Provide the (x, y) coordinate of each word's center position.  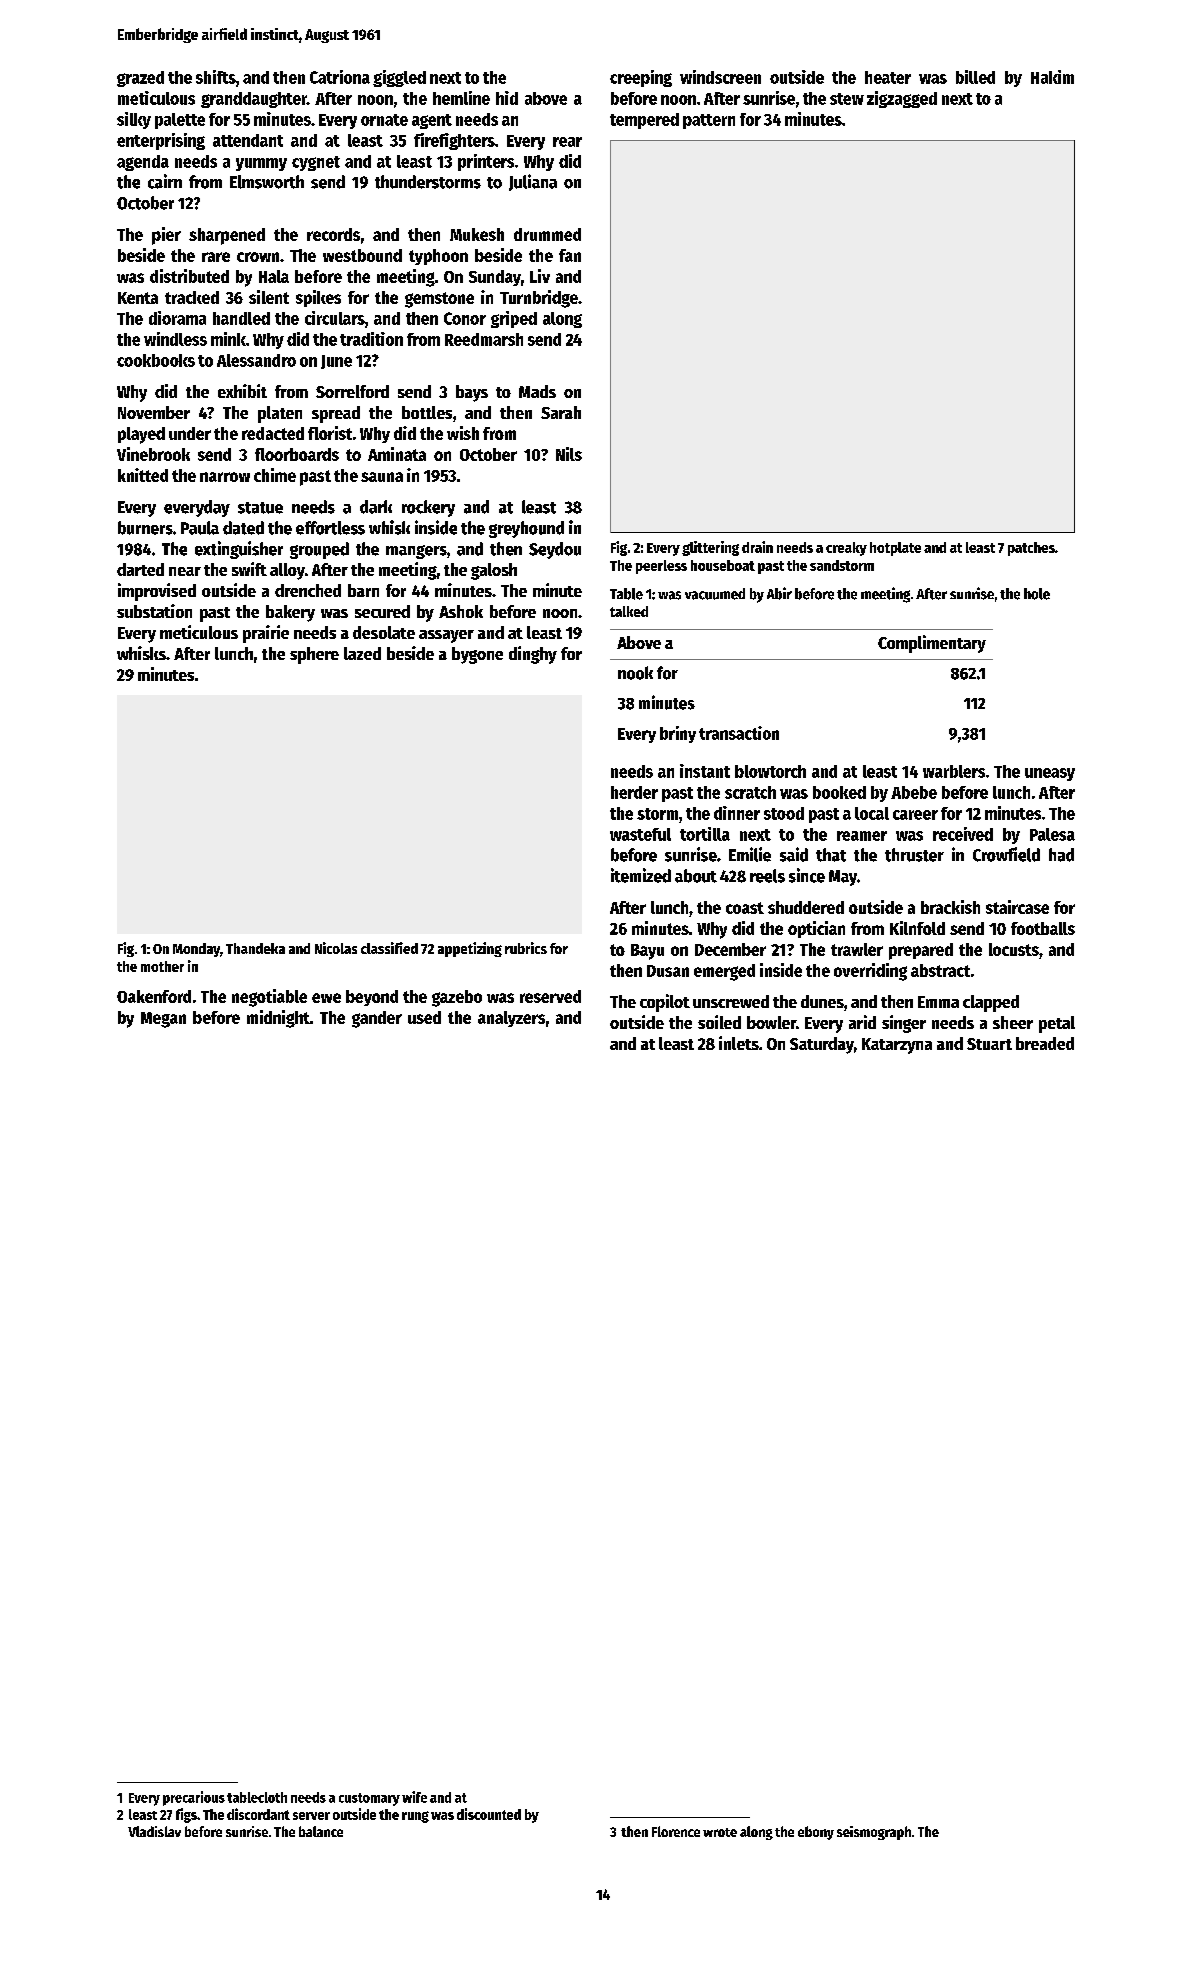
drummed (547, 234)
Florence (676, 1831)
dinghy (533, 655)
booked (839, 792)
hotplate (895, 549)
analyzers (511, 1019)
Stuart (989, 1044)
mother (162, 966)
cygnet (316, 163)
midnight (278, 1019)
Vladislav (154, 1831)
